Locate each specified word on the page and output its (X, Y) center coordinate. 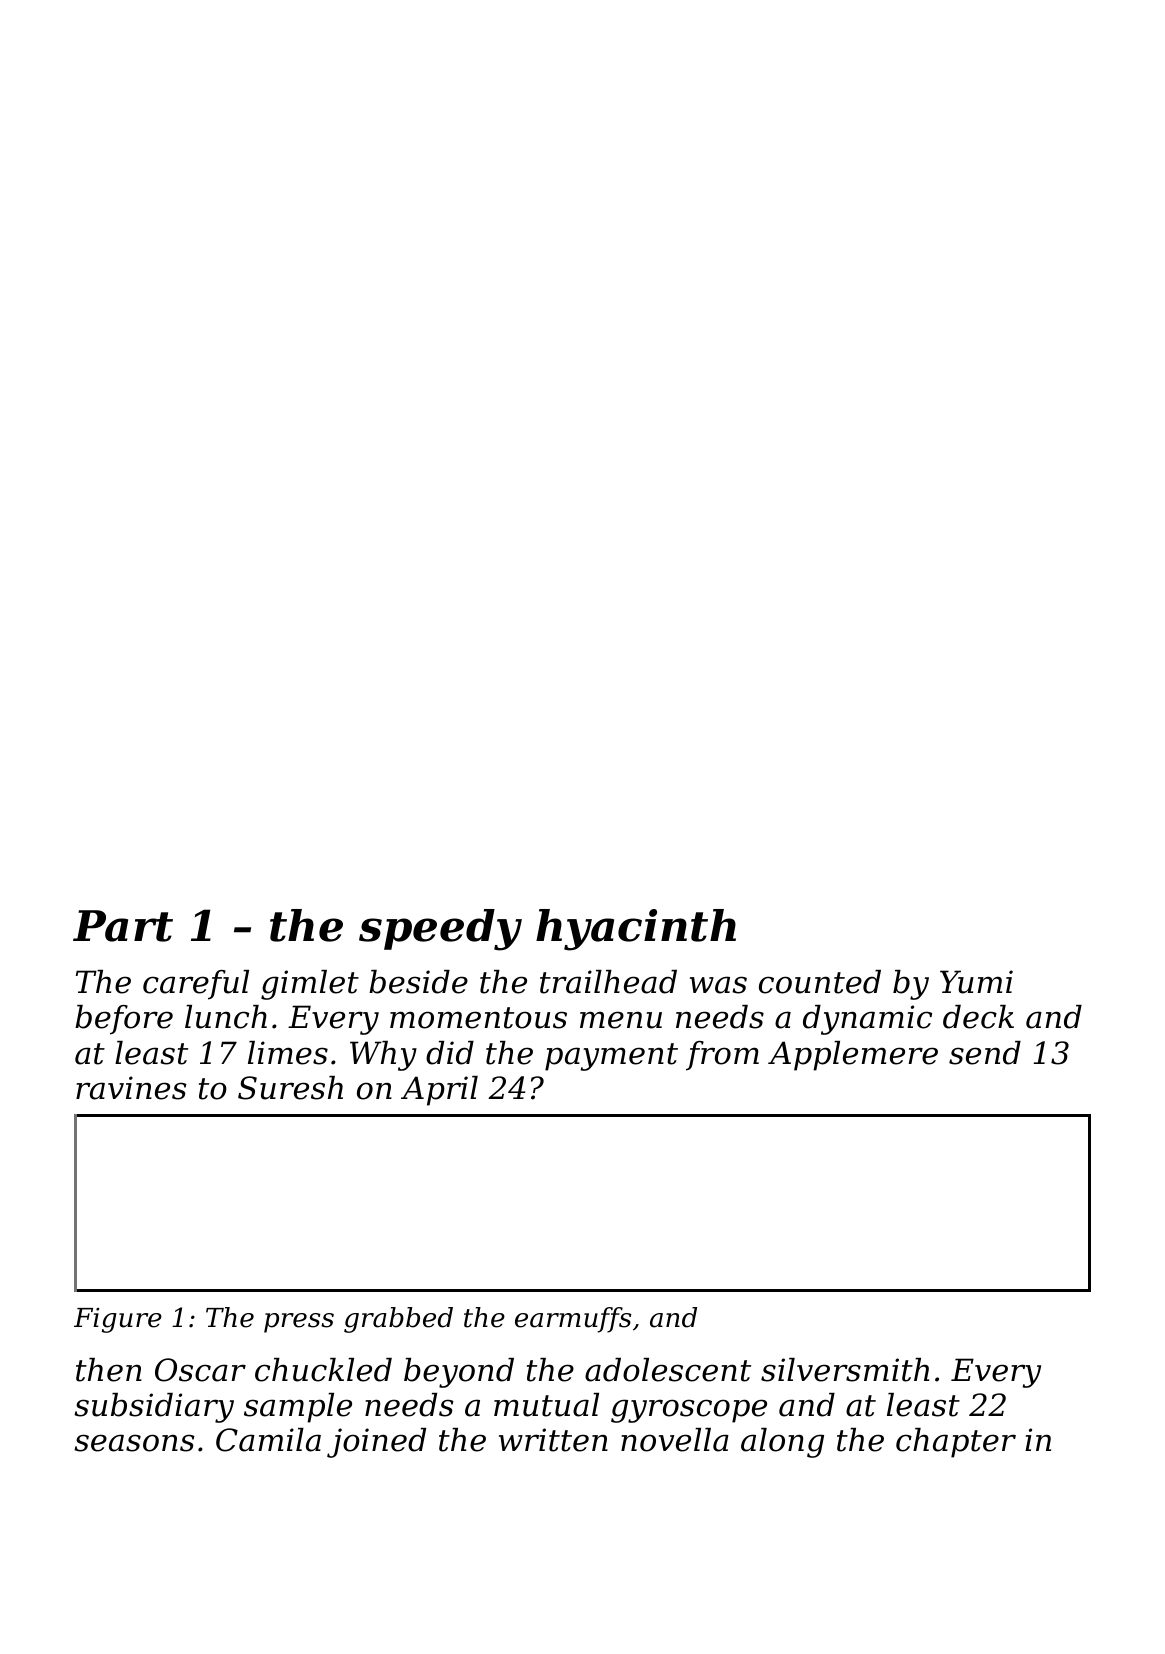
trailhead (608, 982)
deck (978, 1017)
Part (123, 926)
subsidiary (154, 1408)
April (439, 1091)
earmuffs (573, 1320)
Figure (118, 1320)
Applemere (853, 1056)
